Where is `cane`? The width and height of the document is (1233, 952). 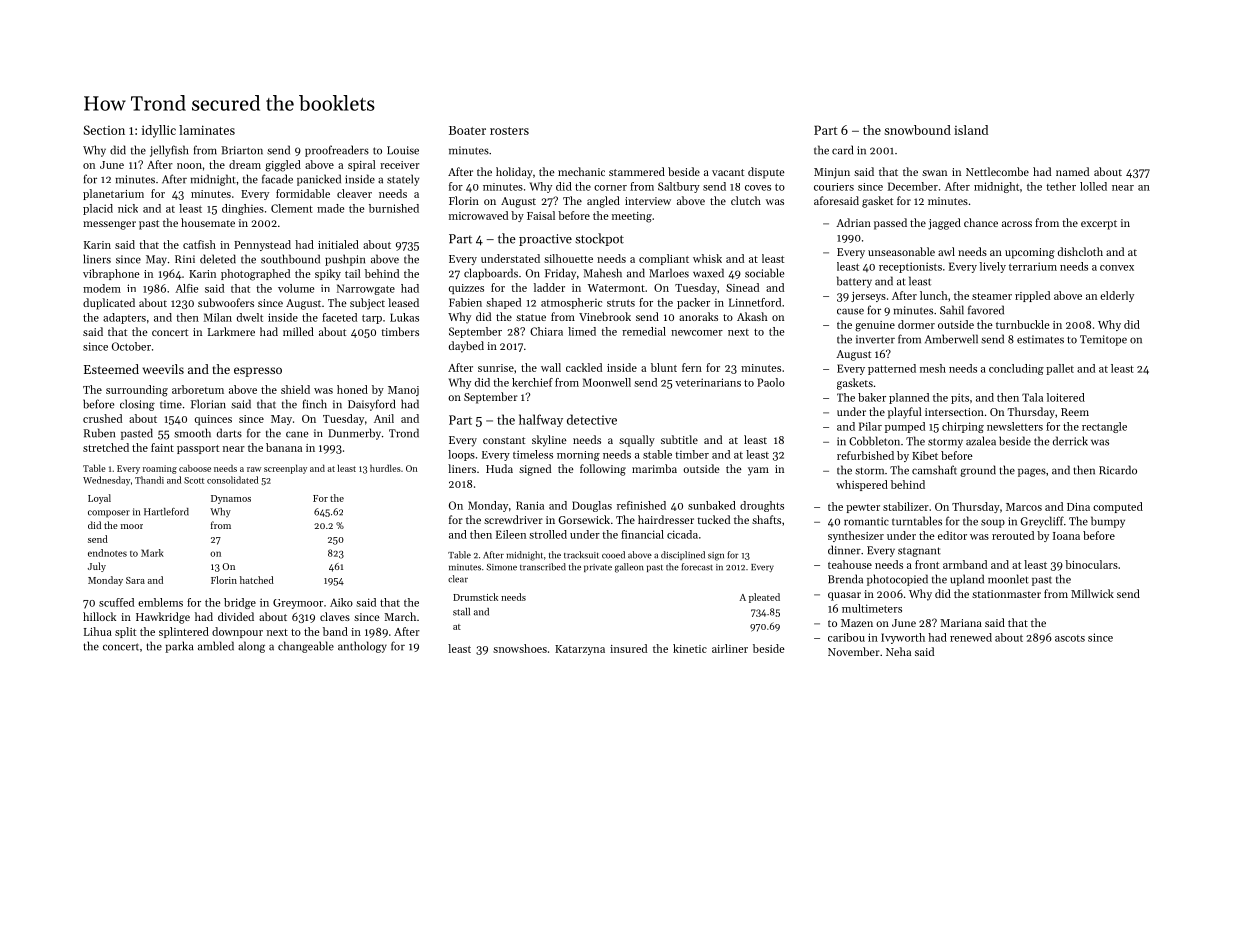
cane is located at coordinates (297, 434).
